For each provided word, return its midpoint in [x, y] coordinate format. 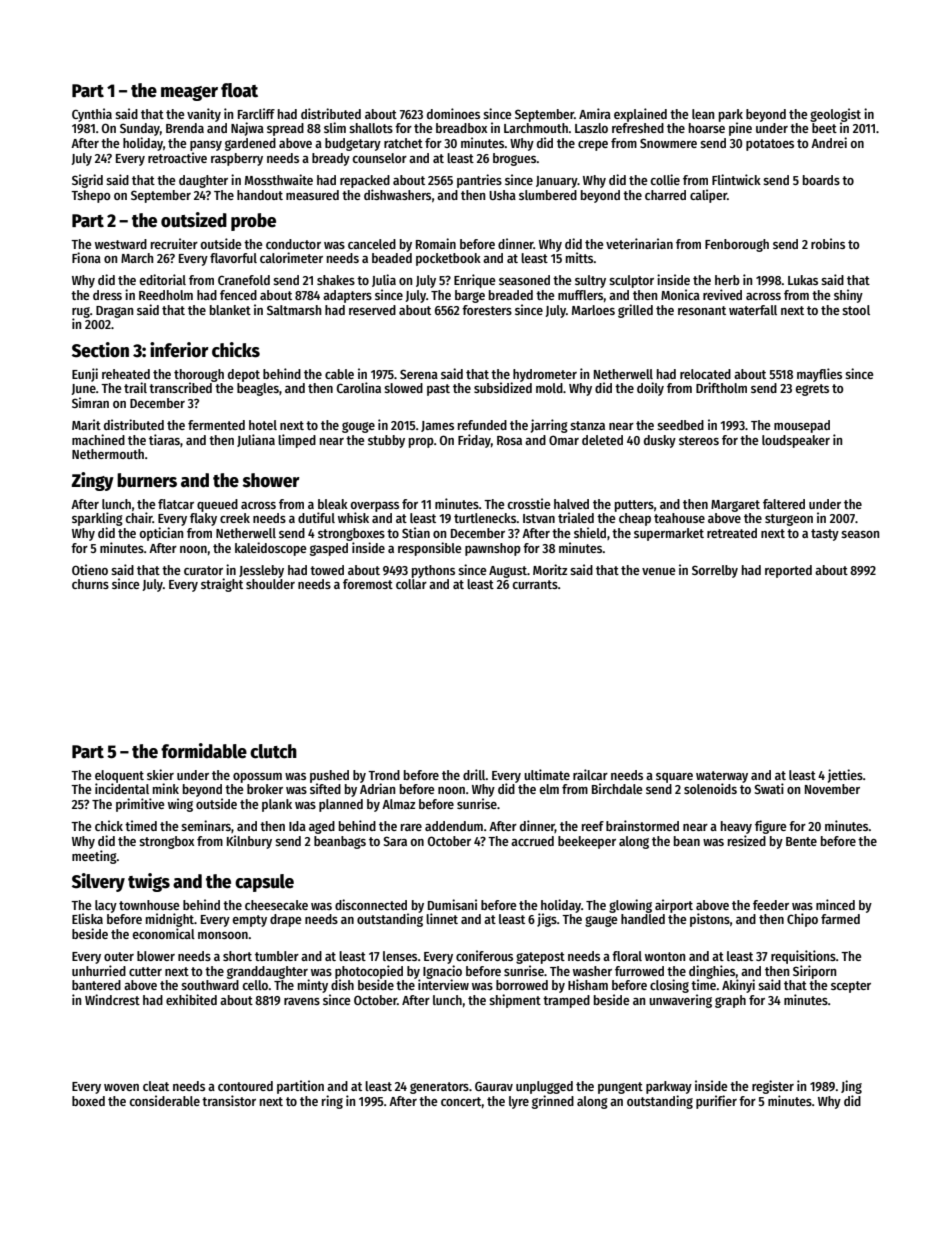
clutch [273, 751]
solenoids [710, 788]
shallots [371, 128]
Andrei [829, 142]
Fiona [86, 257]
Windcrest [112, 999]
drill [474, 774]
